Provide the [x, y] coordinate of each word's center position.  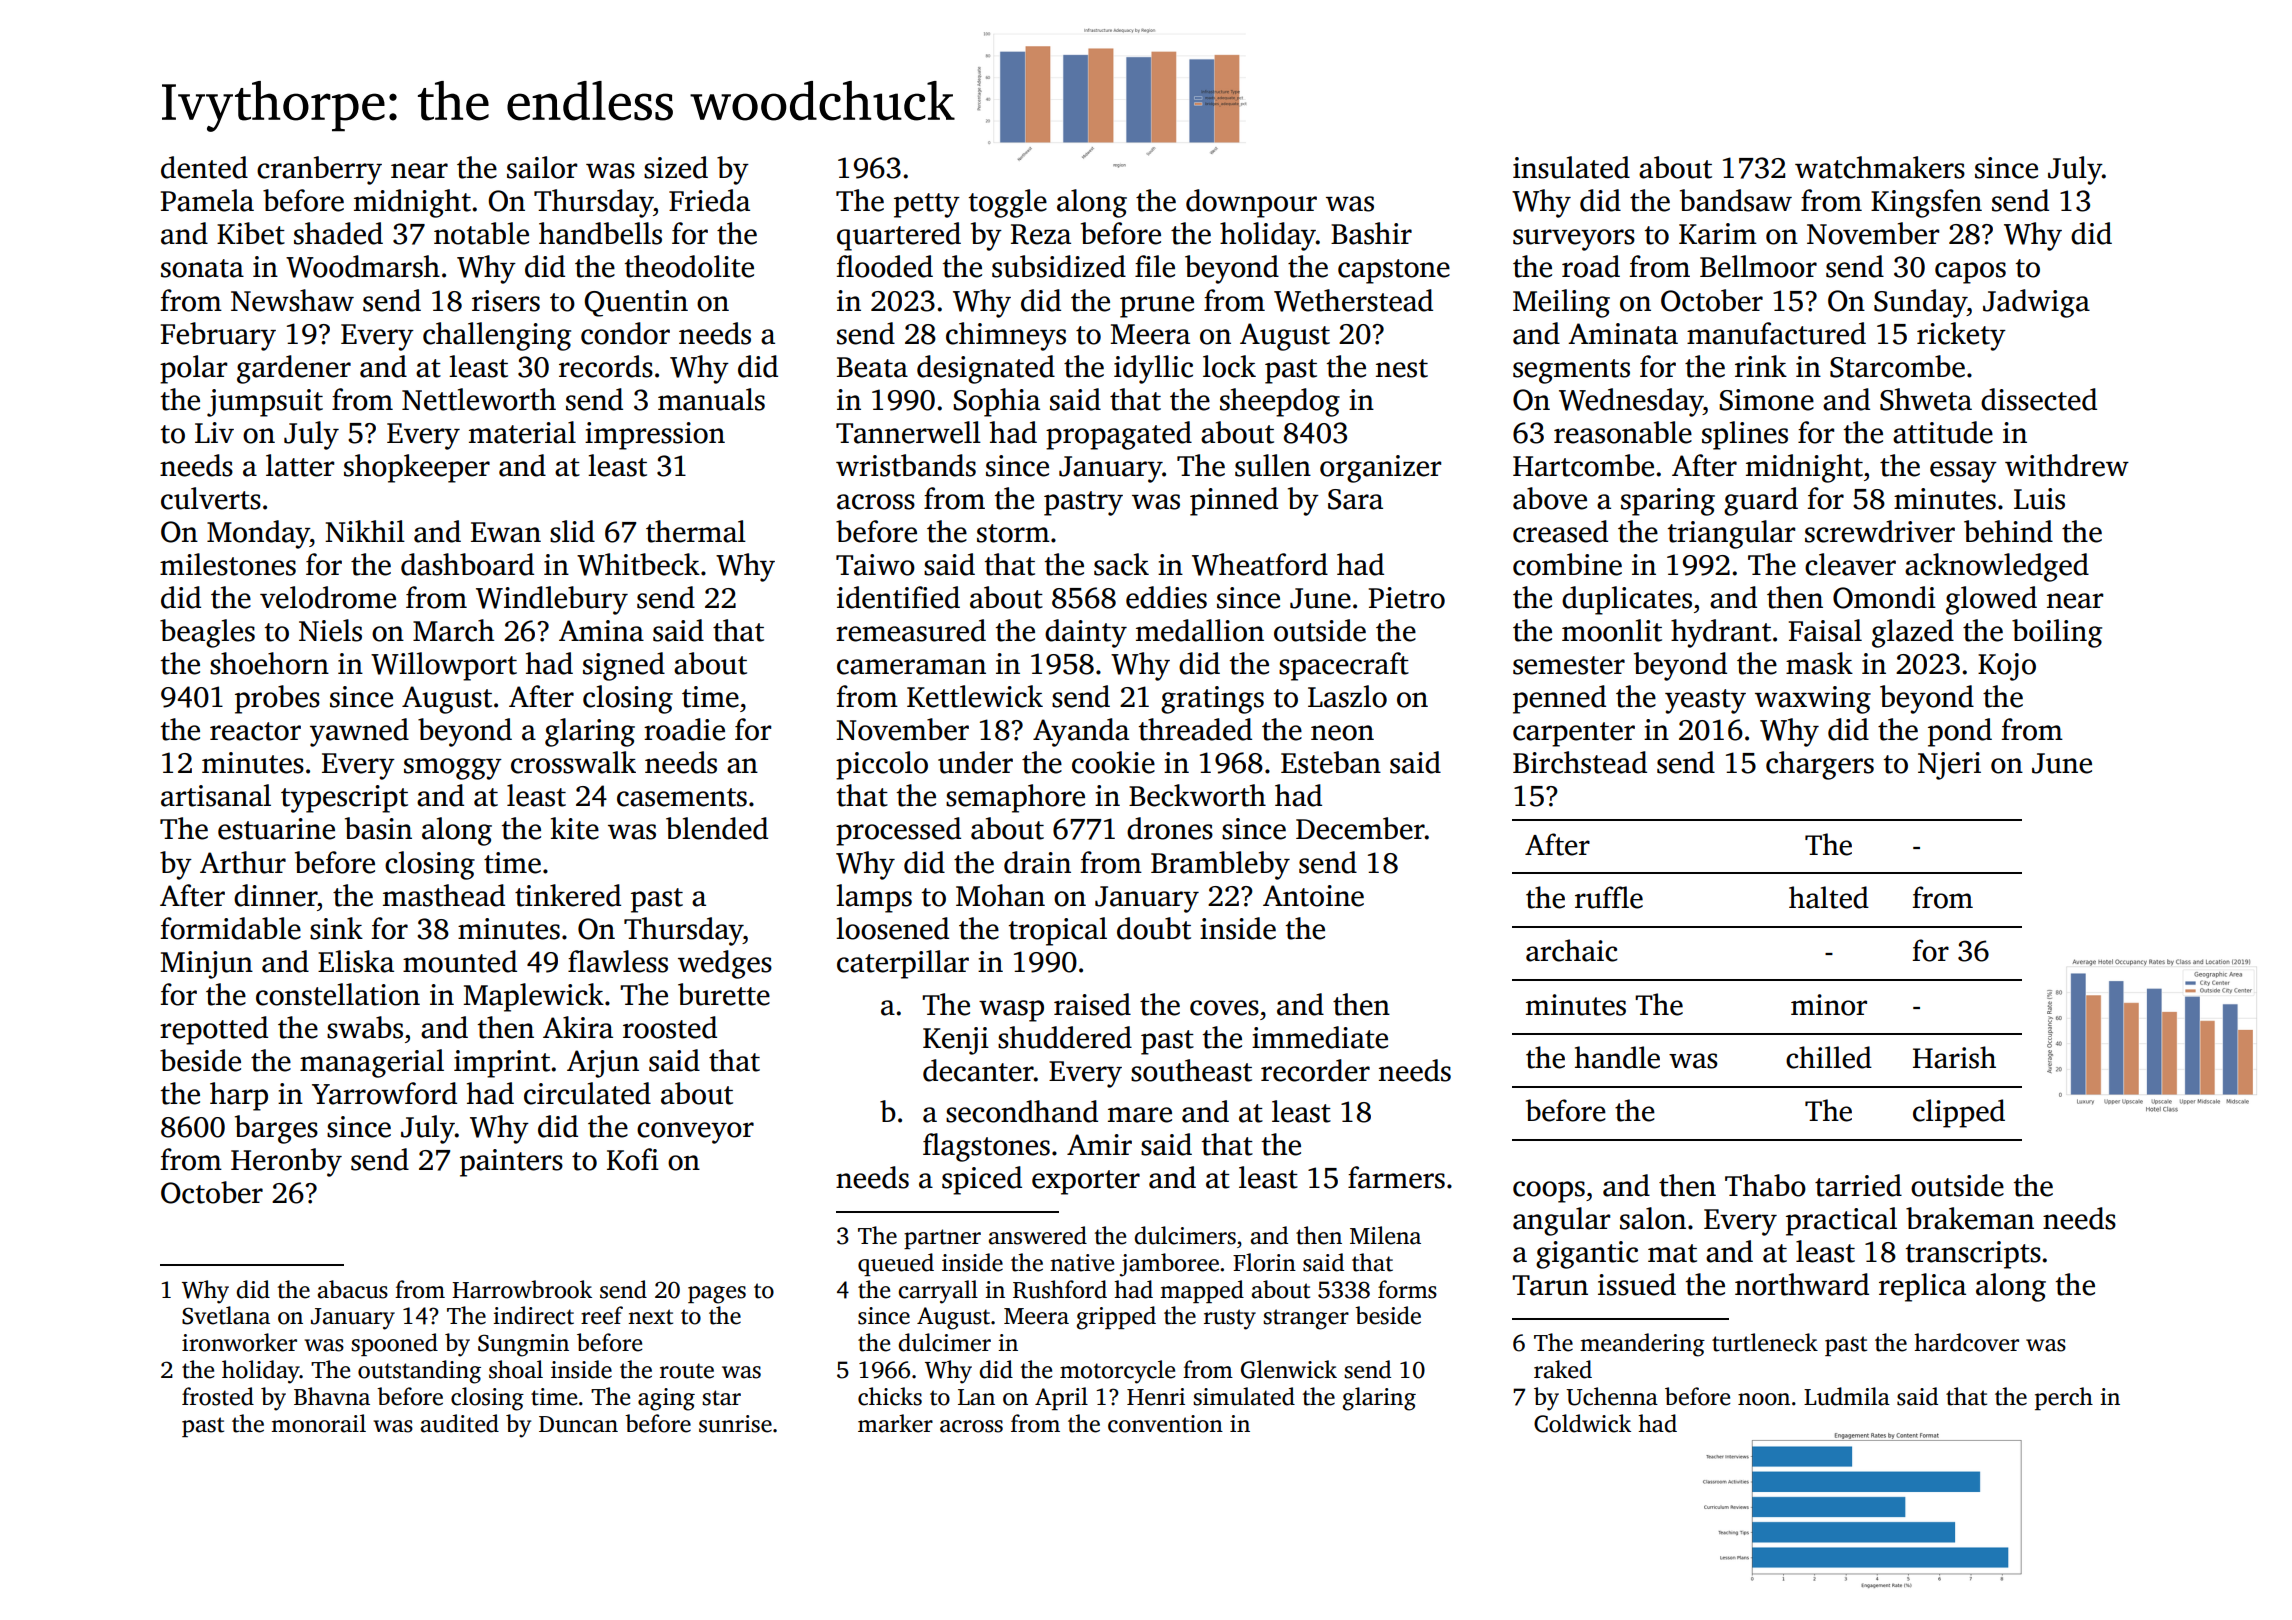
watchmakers [1880, 167]
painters [511, 1163]
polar [193, 369]
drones [1170, 828]
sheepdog [1280, 402]
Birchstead [1580, 762]
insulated [1571, 167]
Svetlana [226, 1315]
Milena [1385, 1235]
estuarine [276, 829]
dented [204, 167]
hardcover [1966, 1342]
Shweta [1926, 399]
